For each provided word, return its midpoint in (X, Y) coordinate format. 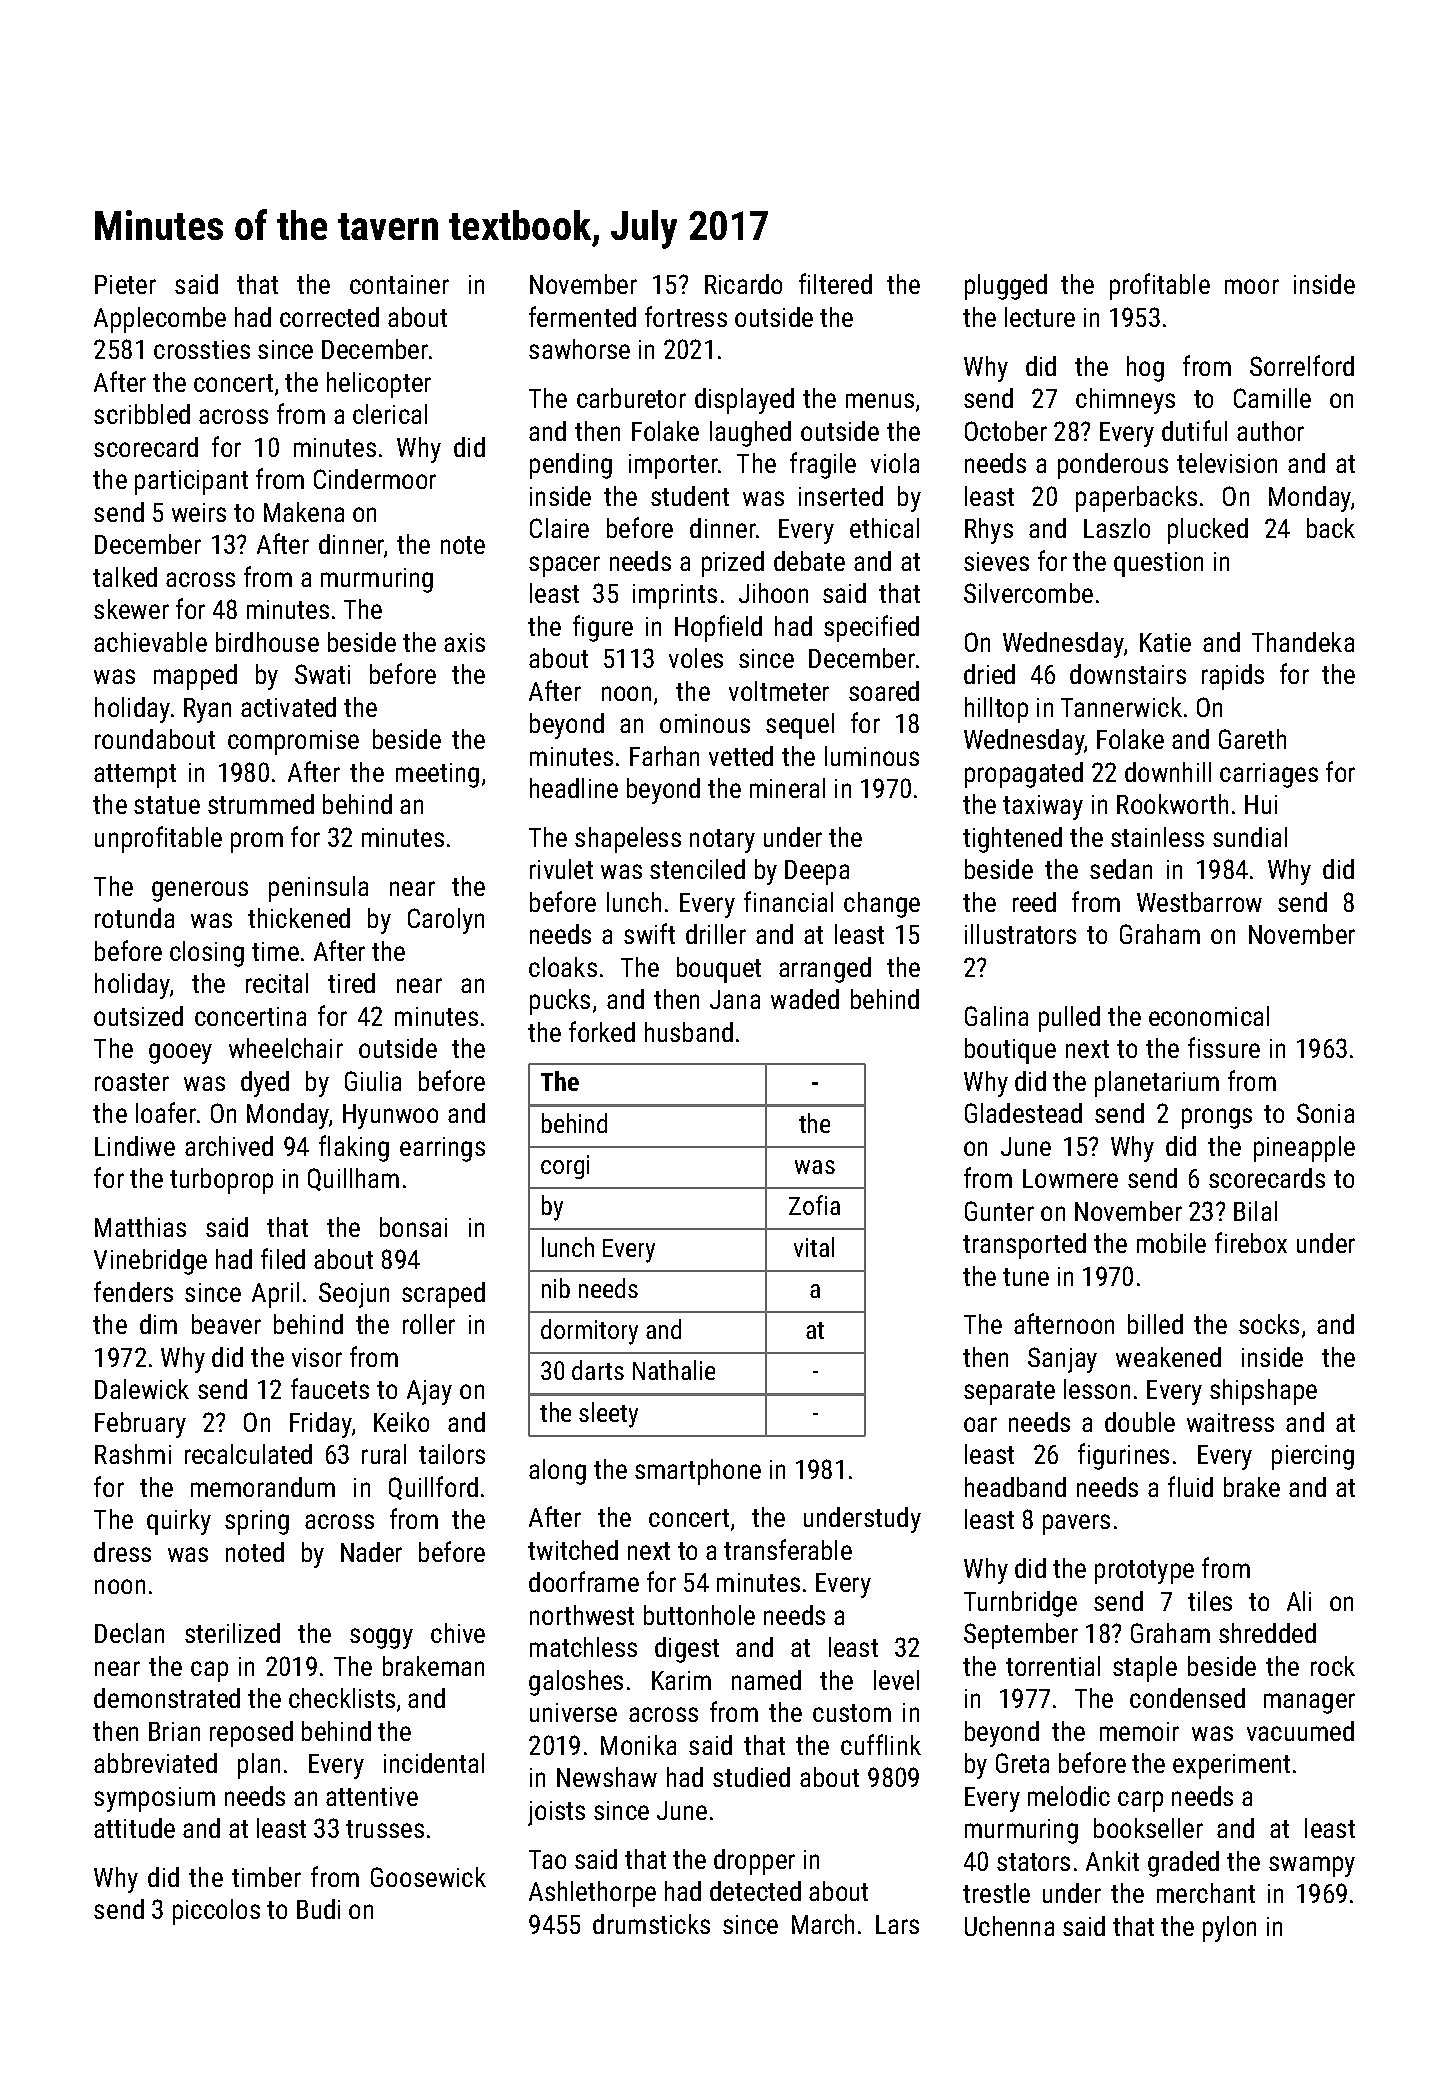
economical (1209, 1016)
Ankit (1112, 1861)
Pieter (125, 284)
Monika (638, 1745)
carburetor (631, 398)
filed (283, 1258)
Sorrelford (1302, 365)
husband (689, 1032)
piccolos (216, 1912)
